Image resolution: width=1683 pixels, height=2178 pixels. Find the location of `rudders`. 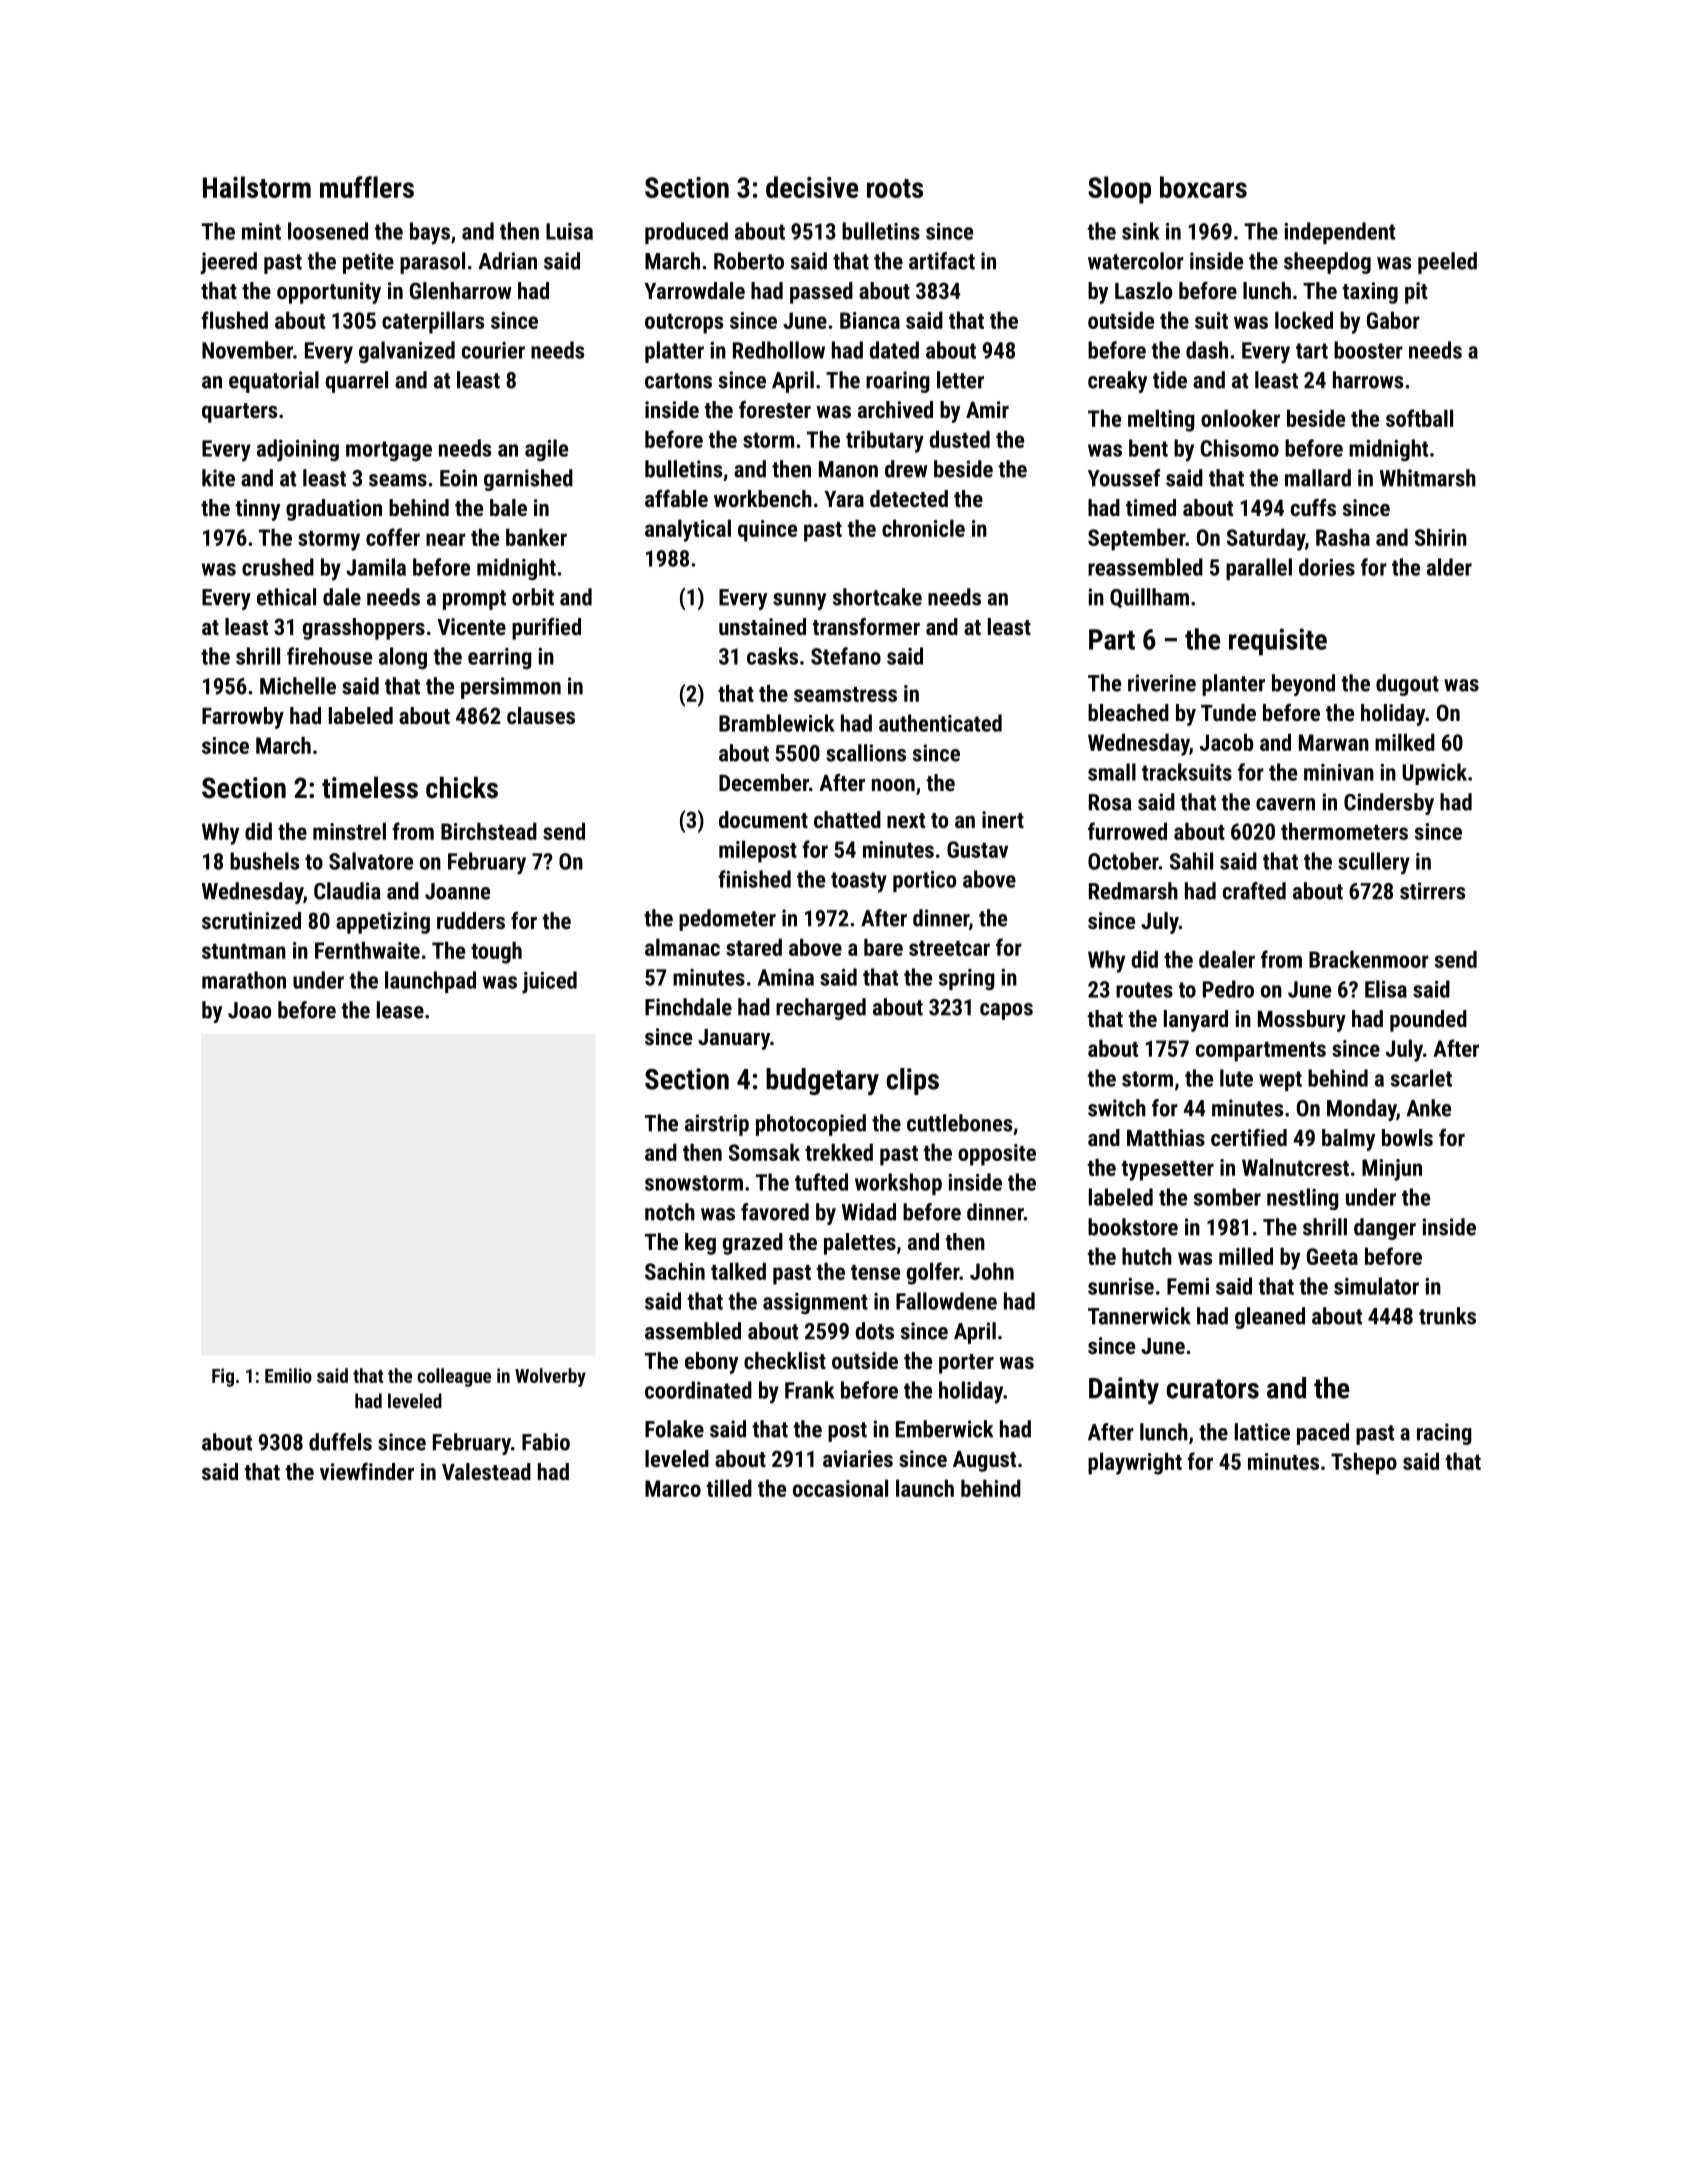

rudders is located at coordinates (471, 920).
